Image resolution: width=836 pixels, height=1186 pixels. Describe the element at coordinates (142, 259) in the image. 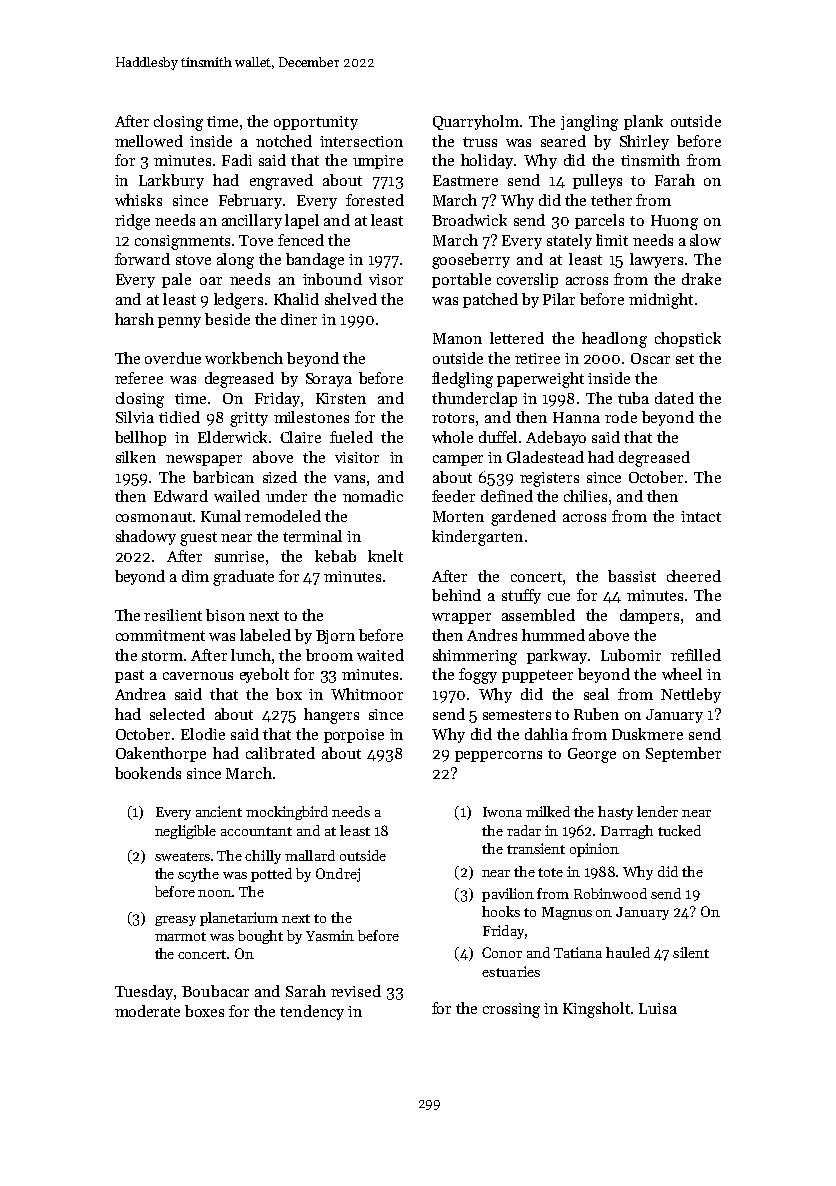

I see `forward` at that location.
